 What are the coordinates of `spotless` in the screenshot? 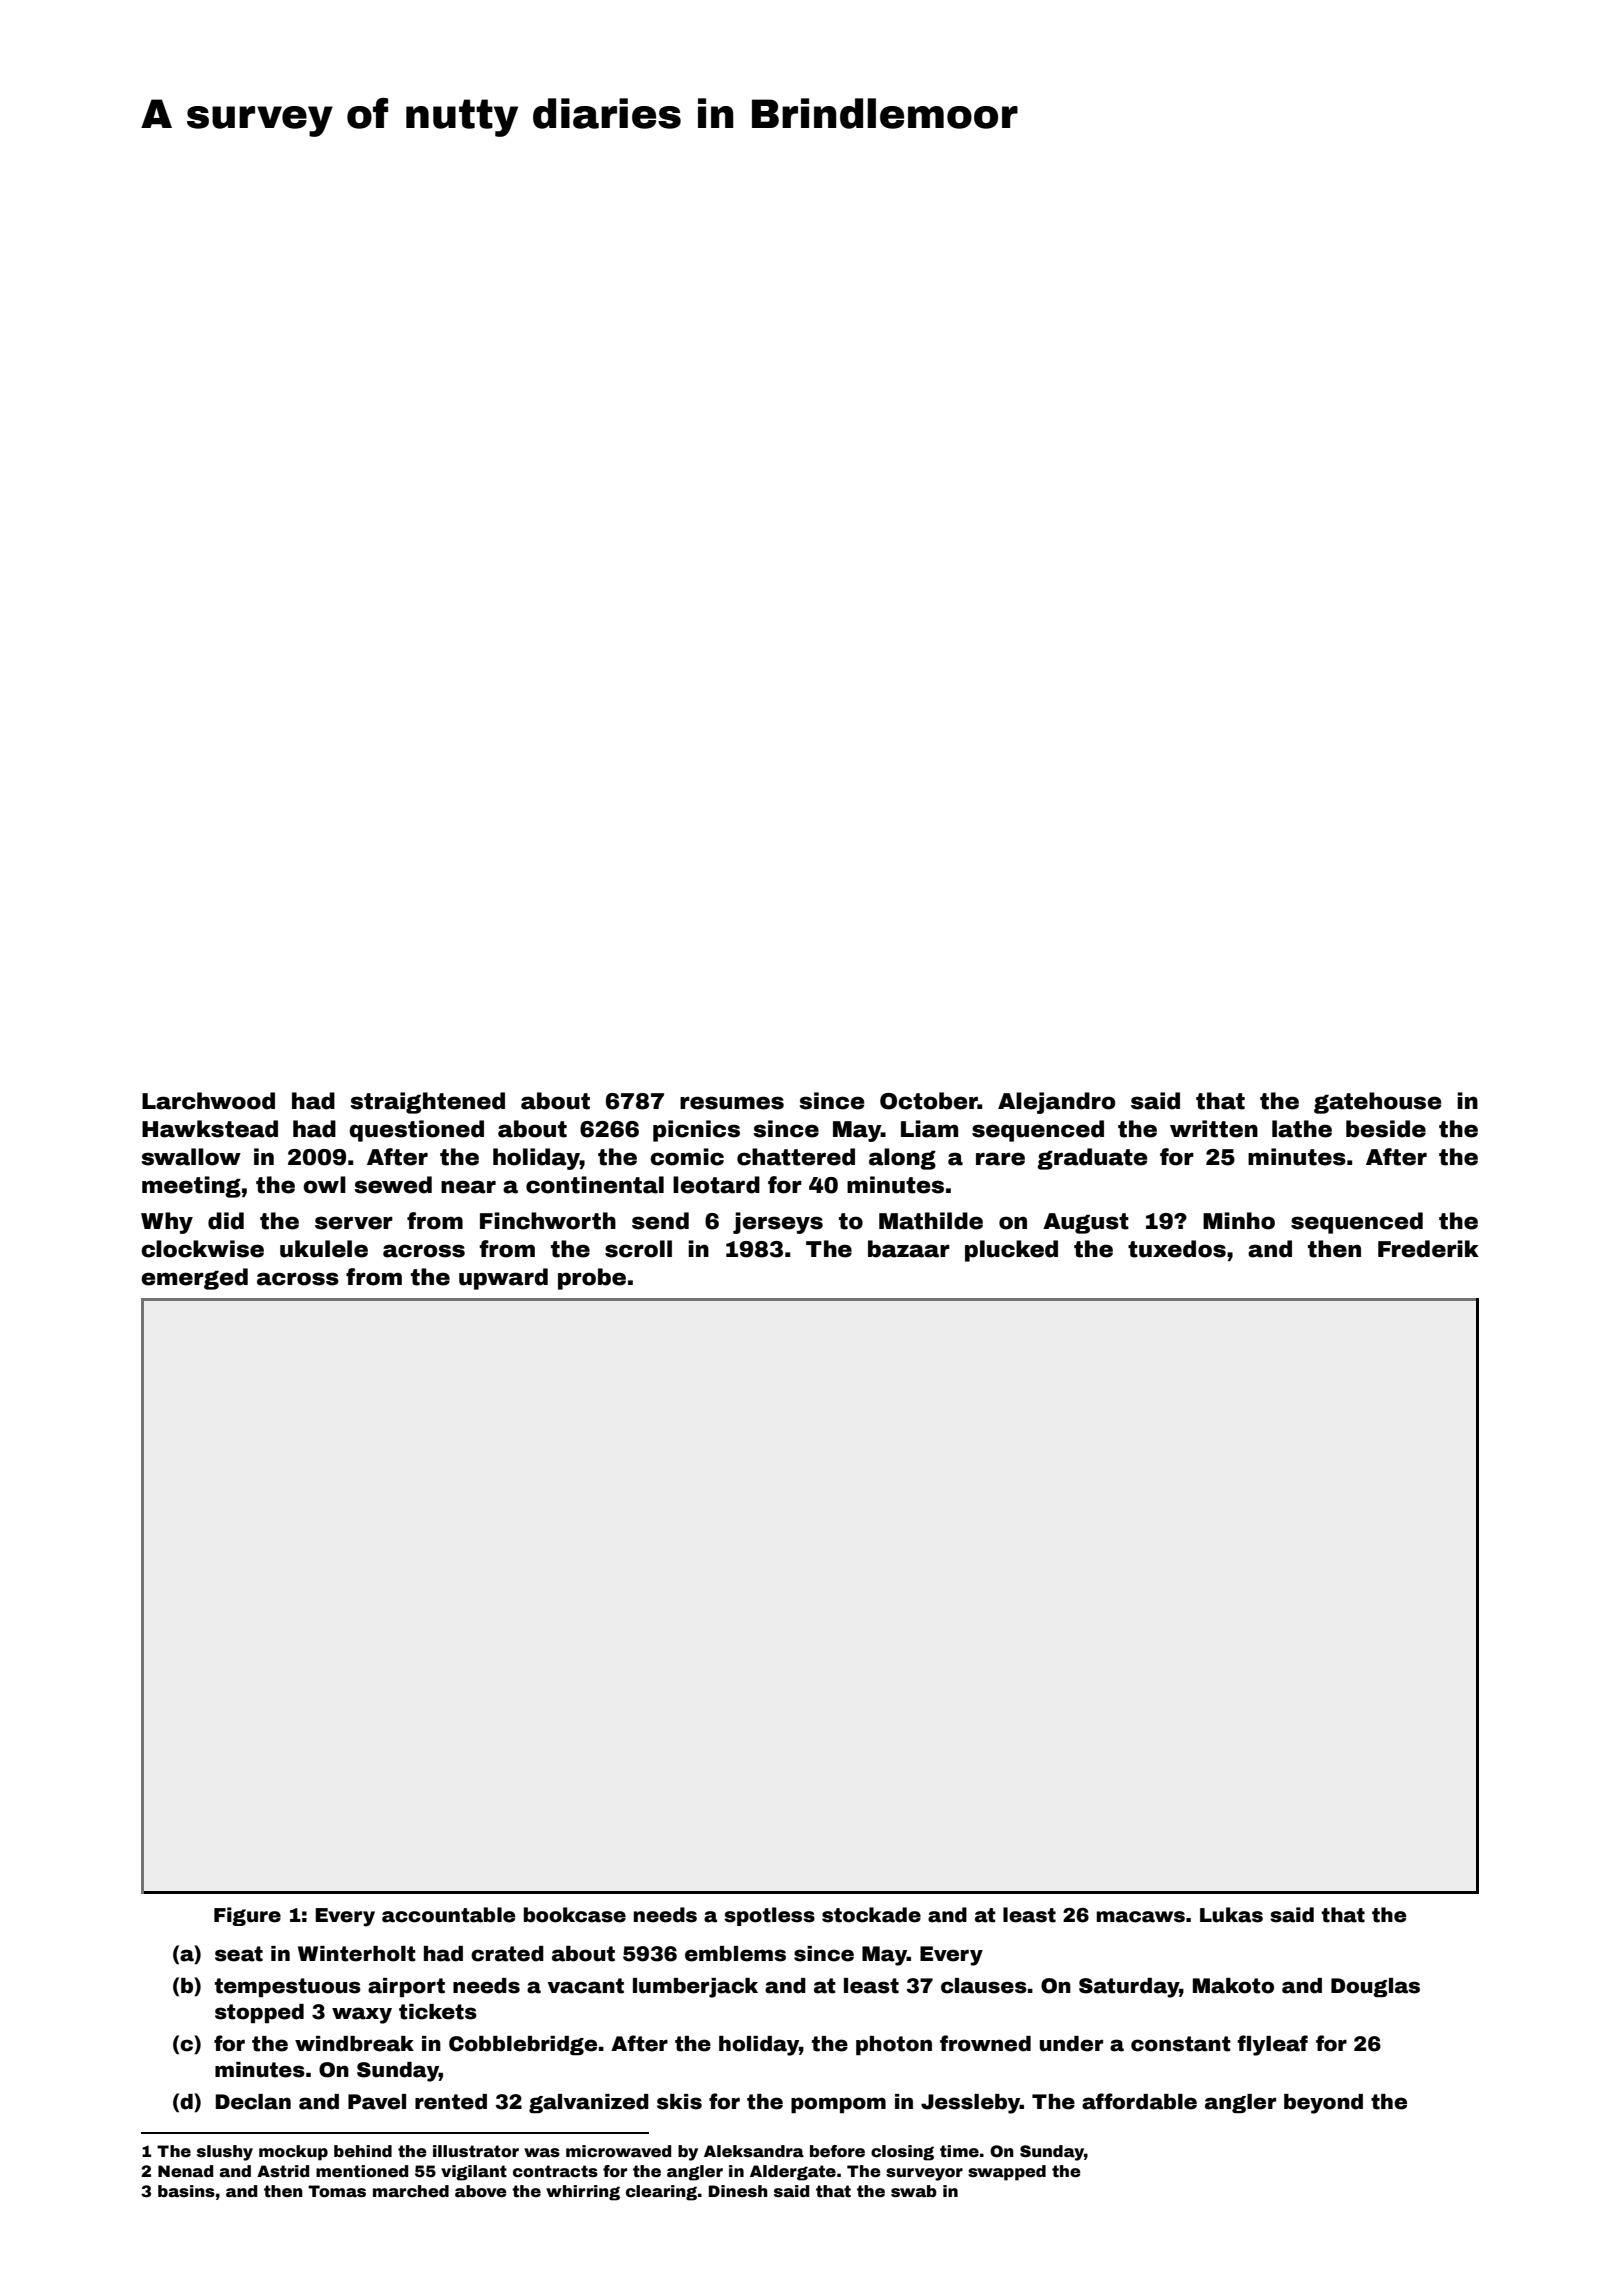 It's located at (769, 1916).
